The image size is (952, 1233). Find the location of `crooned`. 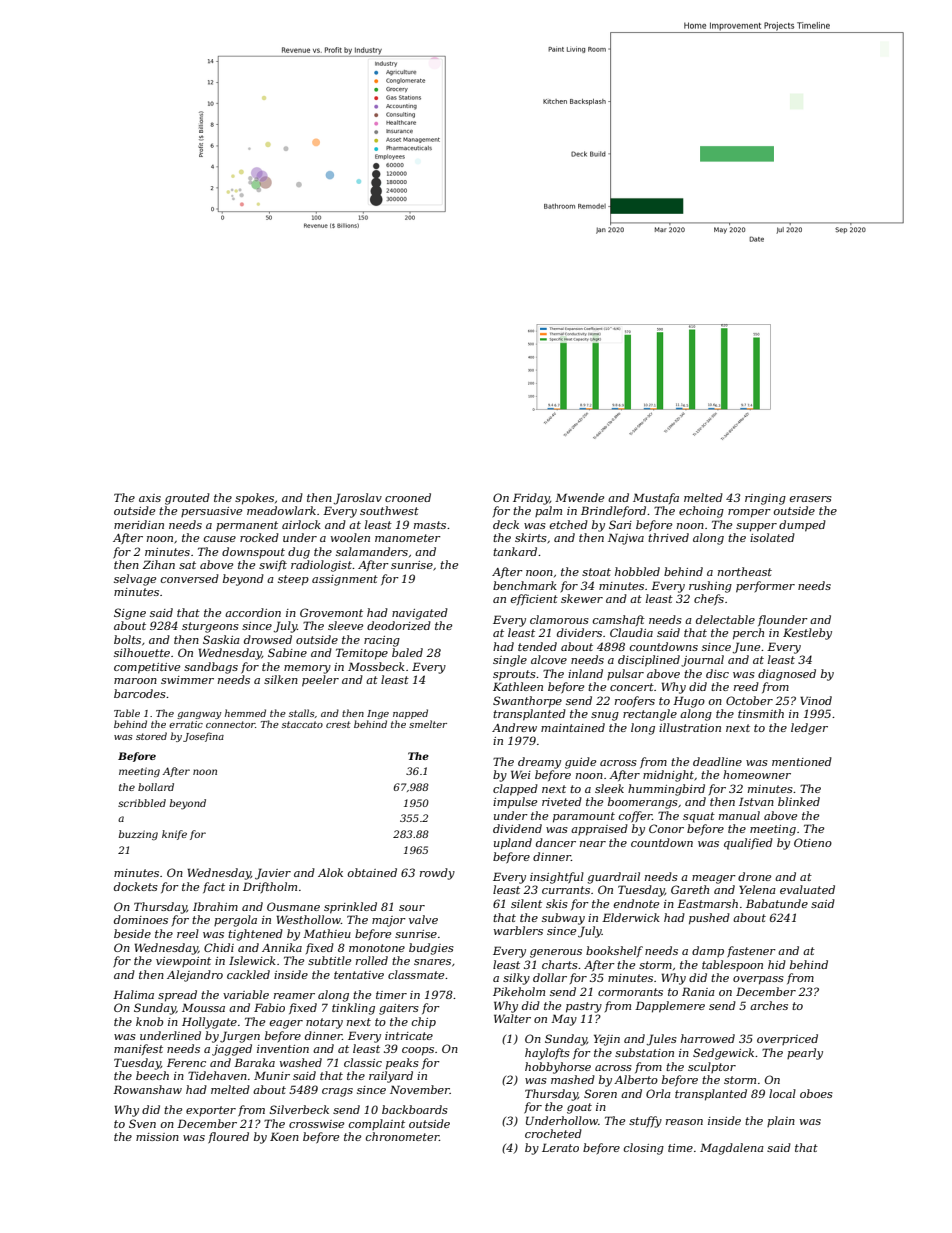

crooned is located at coordinates (408, 497).
